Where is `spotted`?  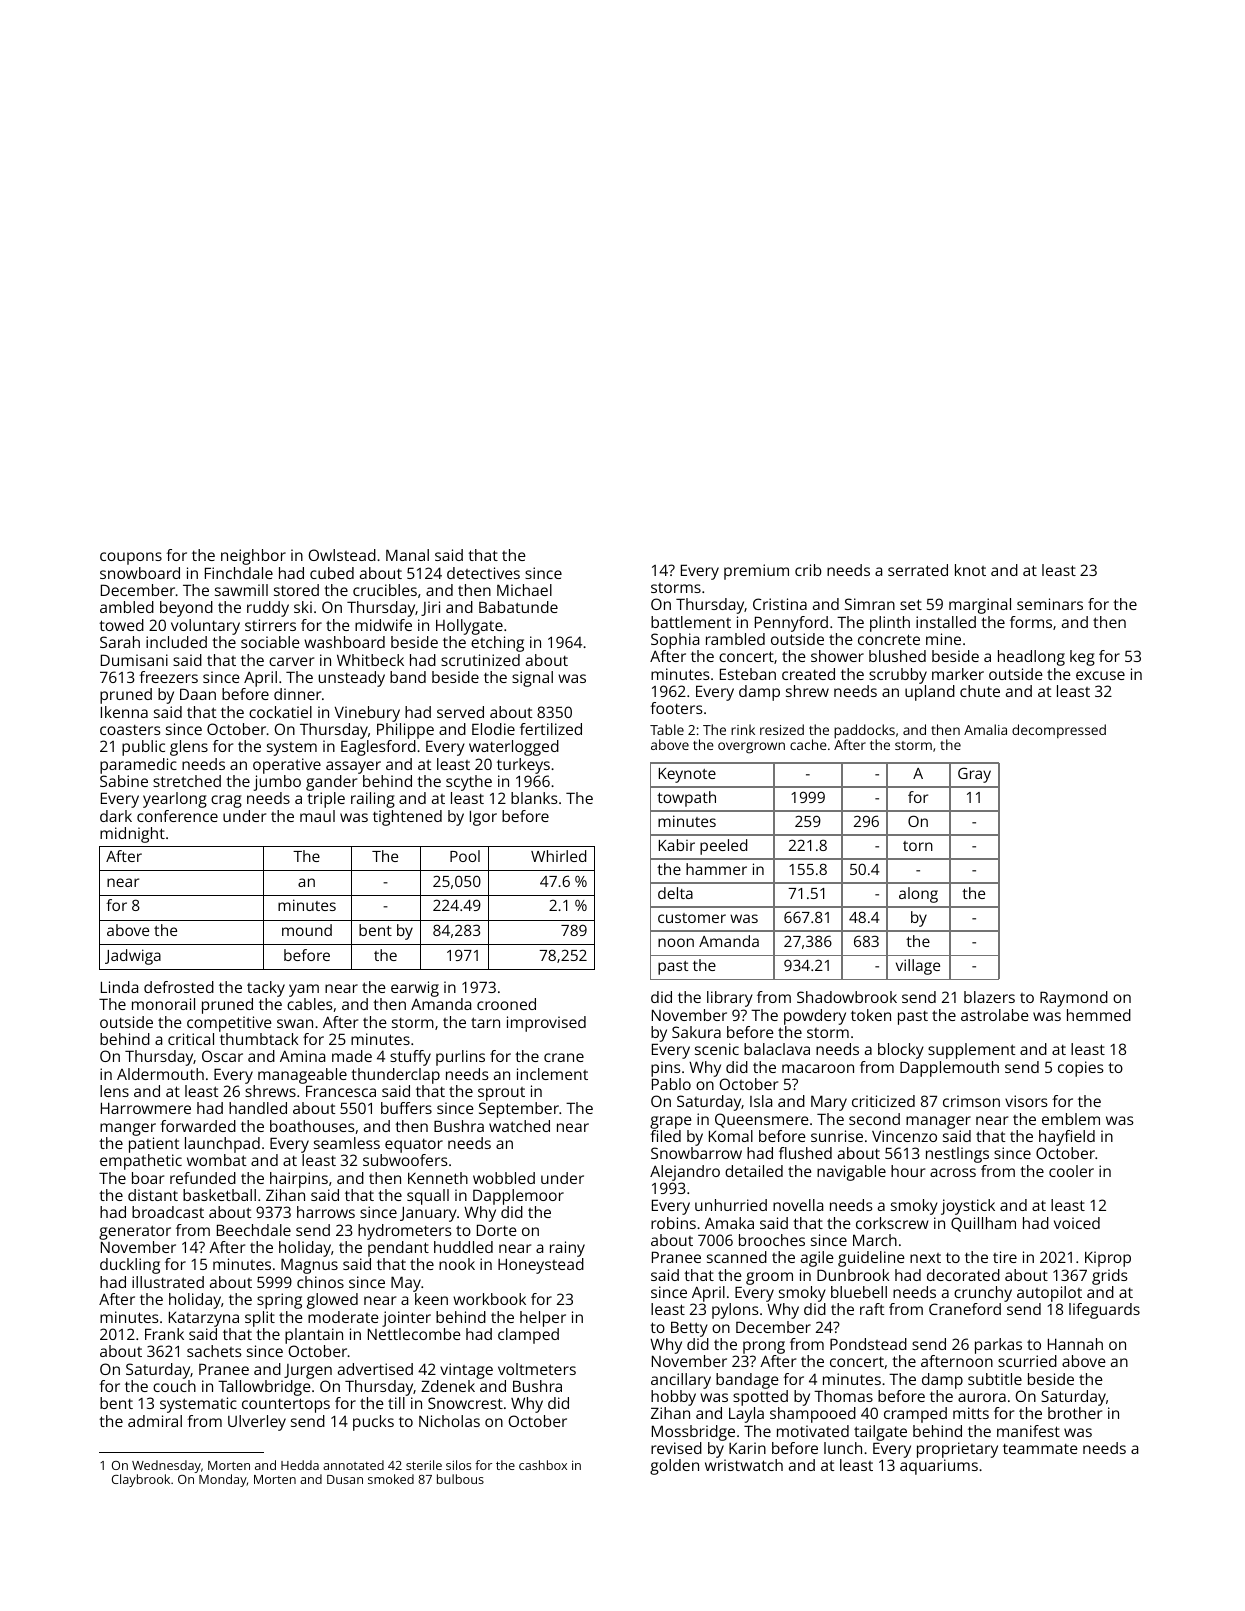
spotted is located at coordinates (760, 1398).
